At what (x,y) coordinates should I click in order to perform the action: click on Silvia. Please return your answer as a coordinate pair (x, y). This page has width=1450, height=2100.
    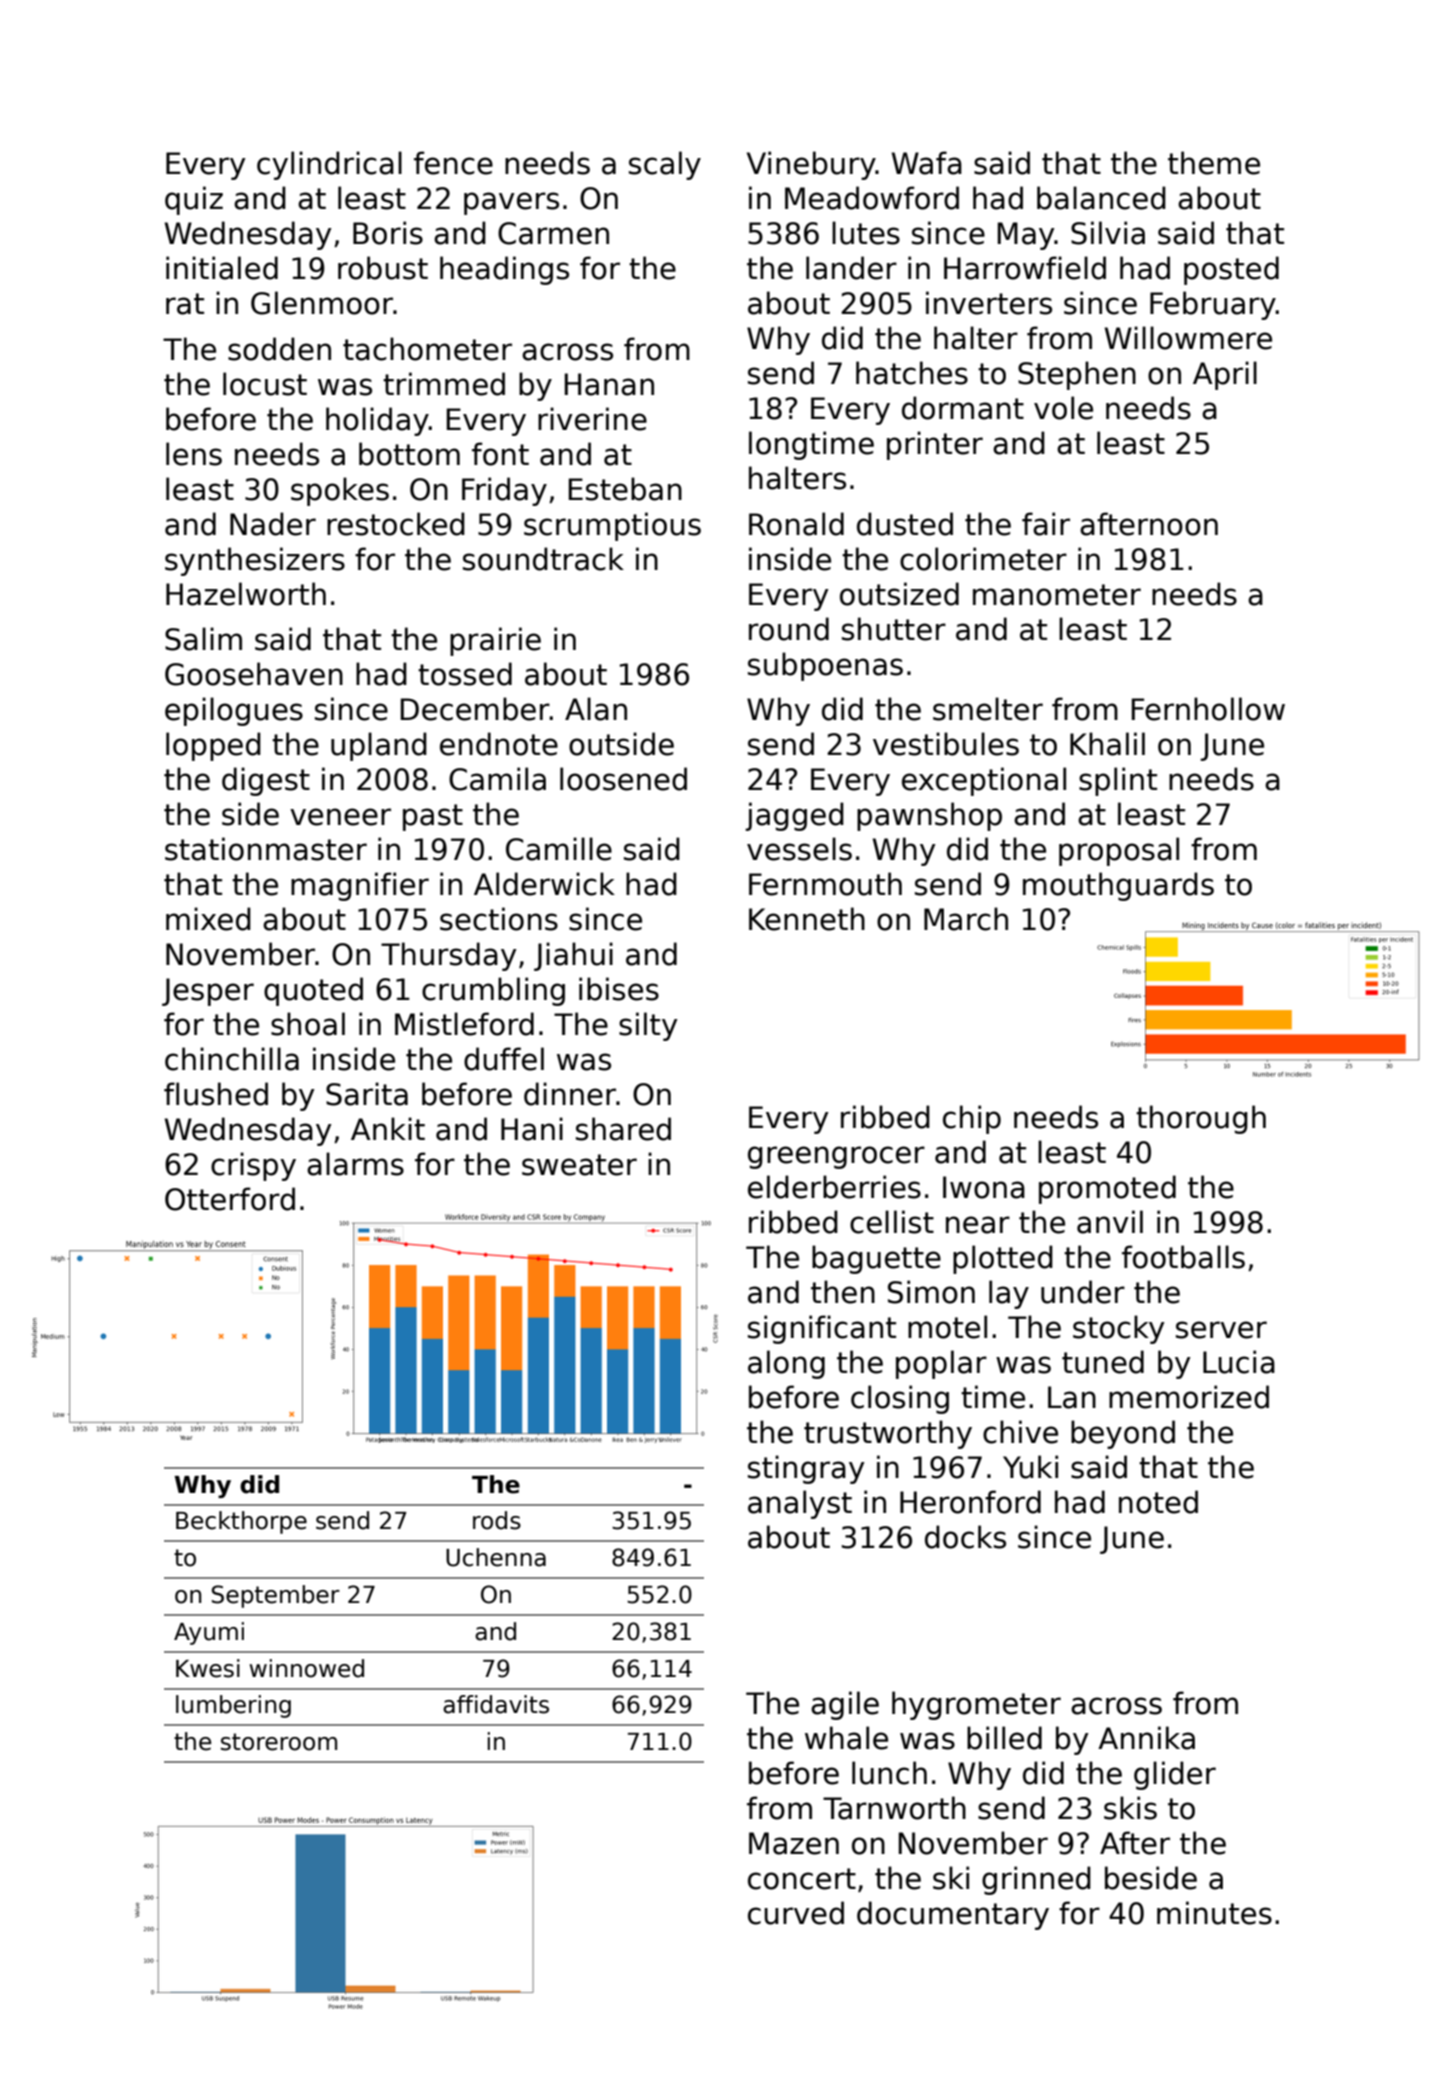
    Looking at the image, I should click on (1108, 233).
